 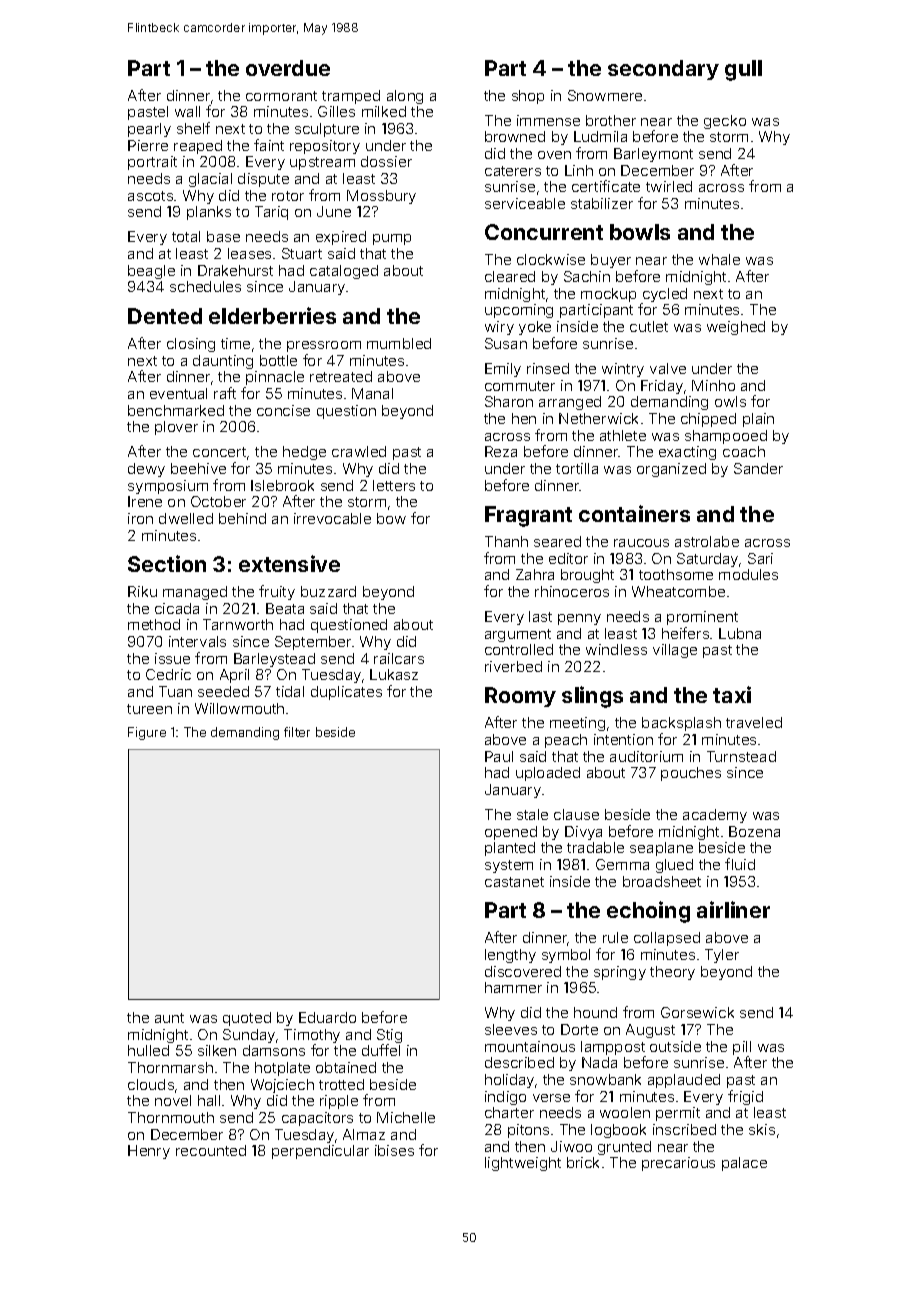 I want to click on rotor, so click(x=288, y=196).
